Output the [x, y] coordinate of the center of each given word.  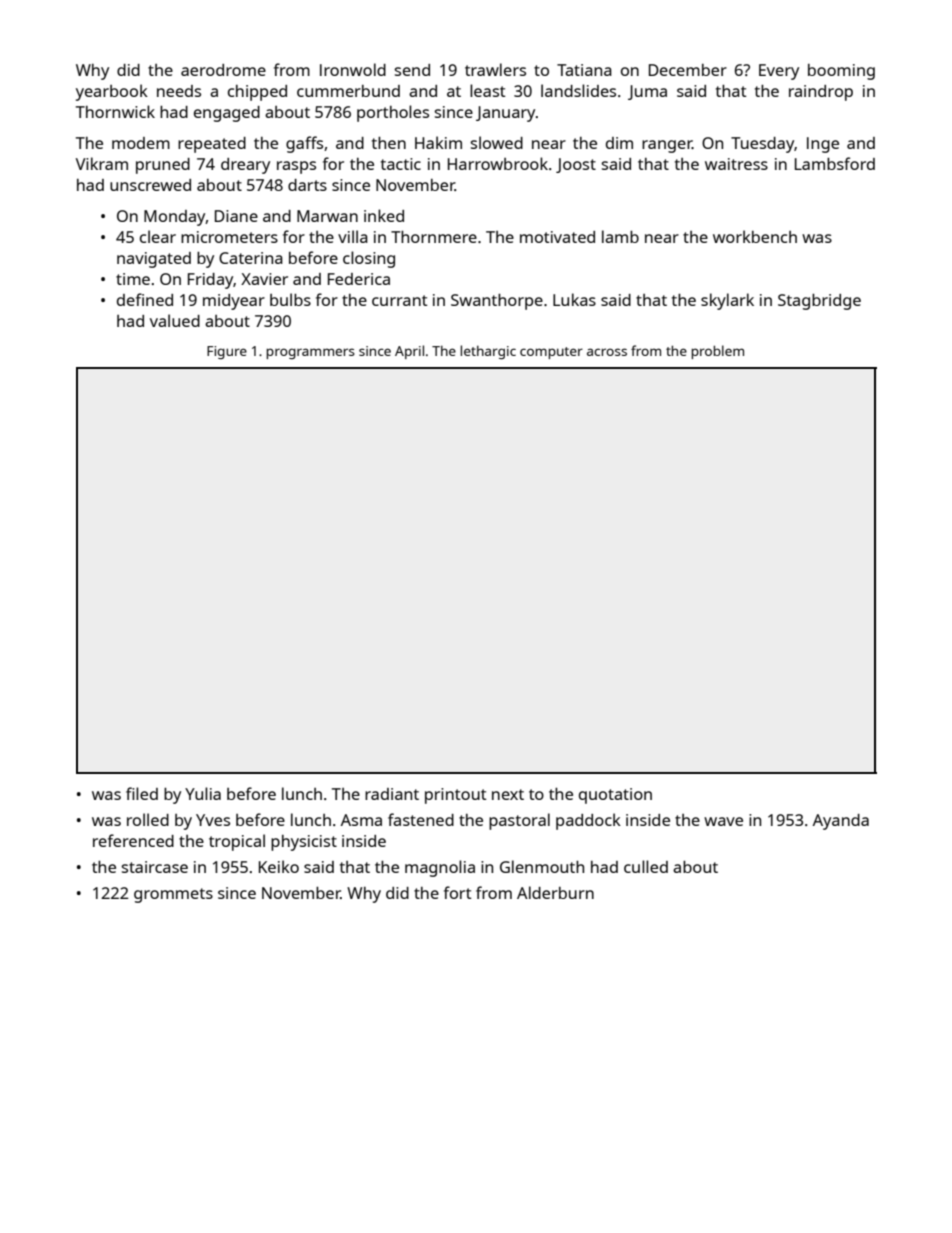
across [607, 352]
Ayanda [841, 822]
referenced [133, 840]
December [688, 70]
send [412, 70]
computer [551, 353]
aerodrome [223, 70]
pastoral [519, 821]
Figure [227, 352]
